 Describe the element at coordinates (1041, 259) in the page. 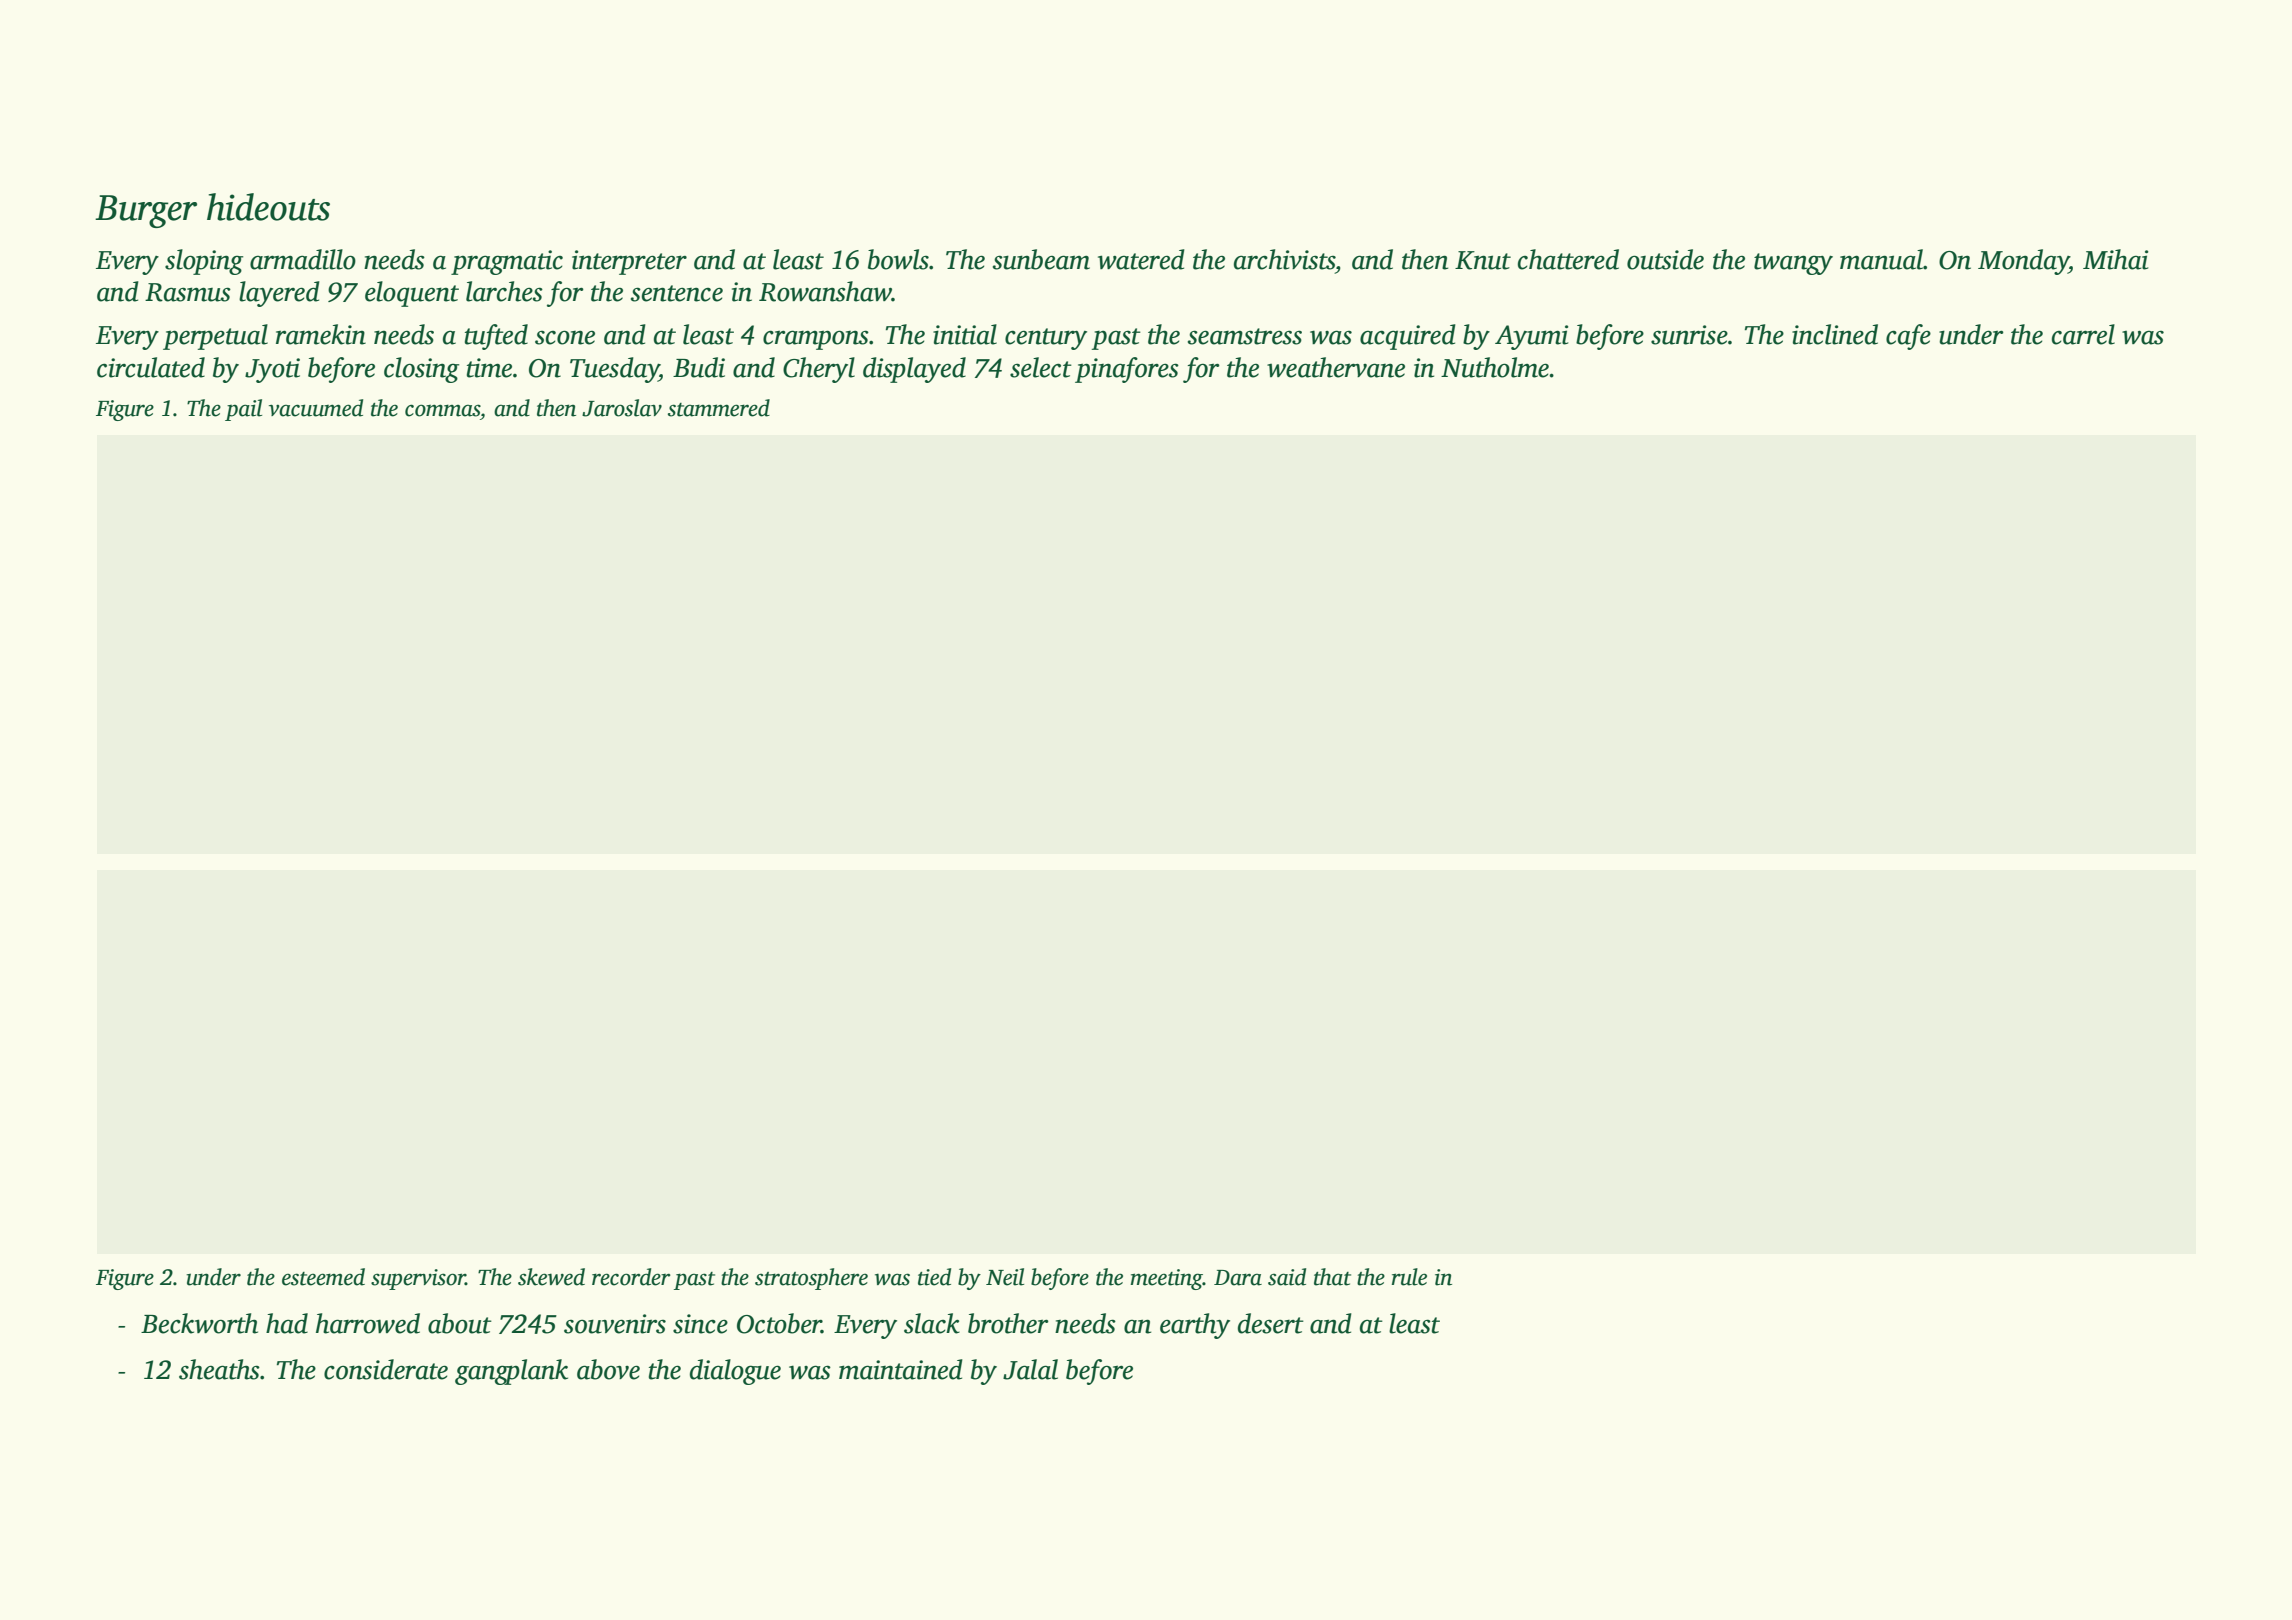

I see `sunbeam` at that location.
